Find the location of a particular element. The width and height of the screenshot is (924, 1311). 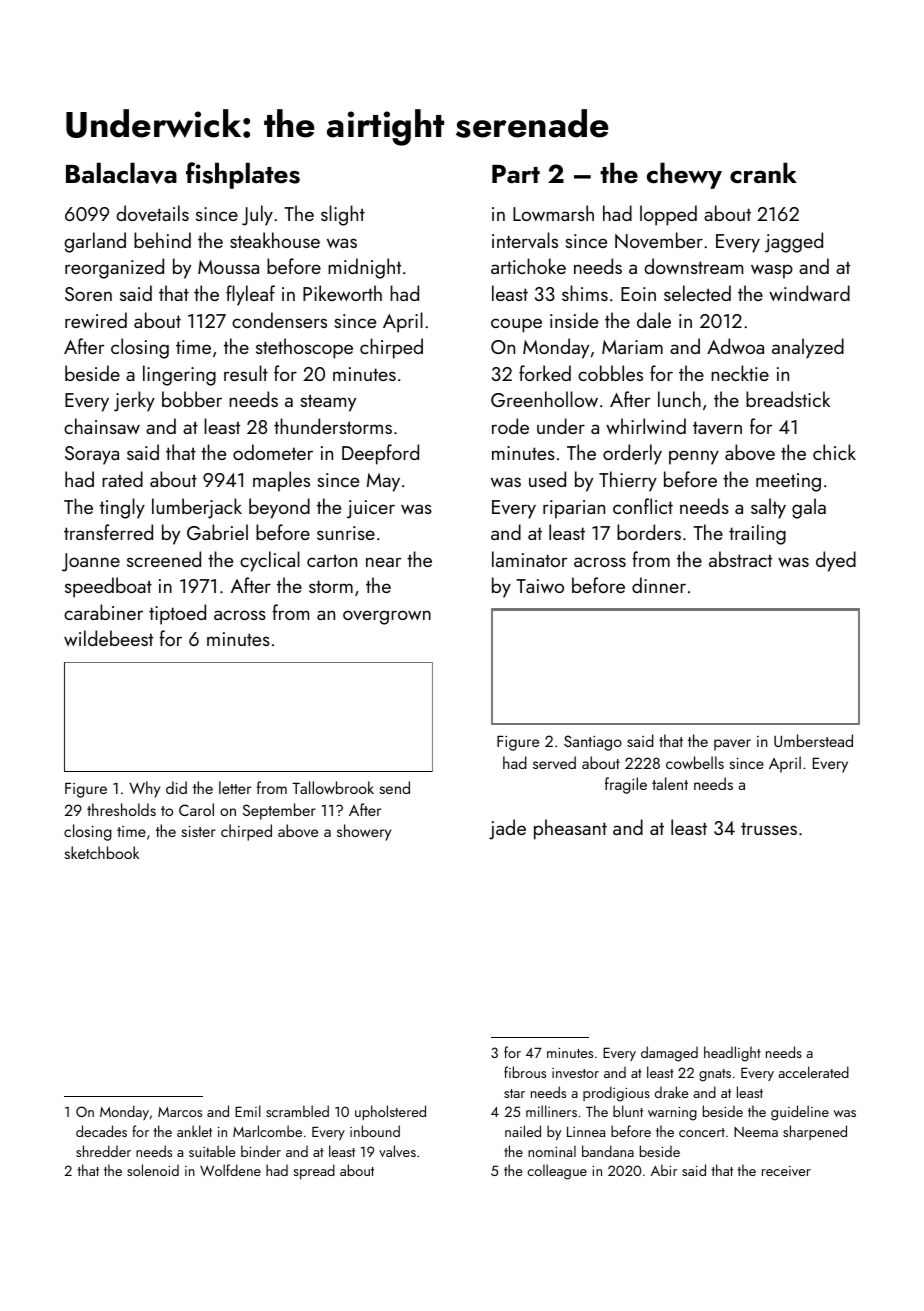

solenoid is located at coordinates (153, 1170).
